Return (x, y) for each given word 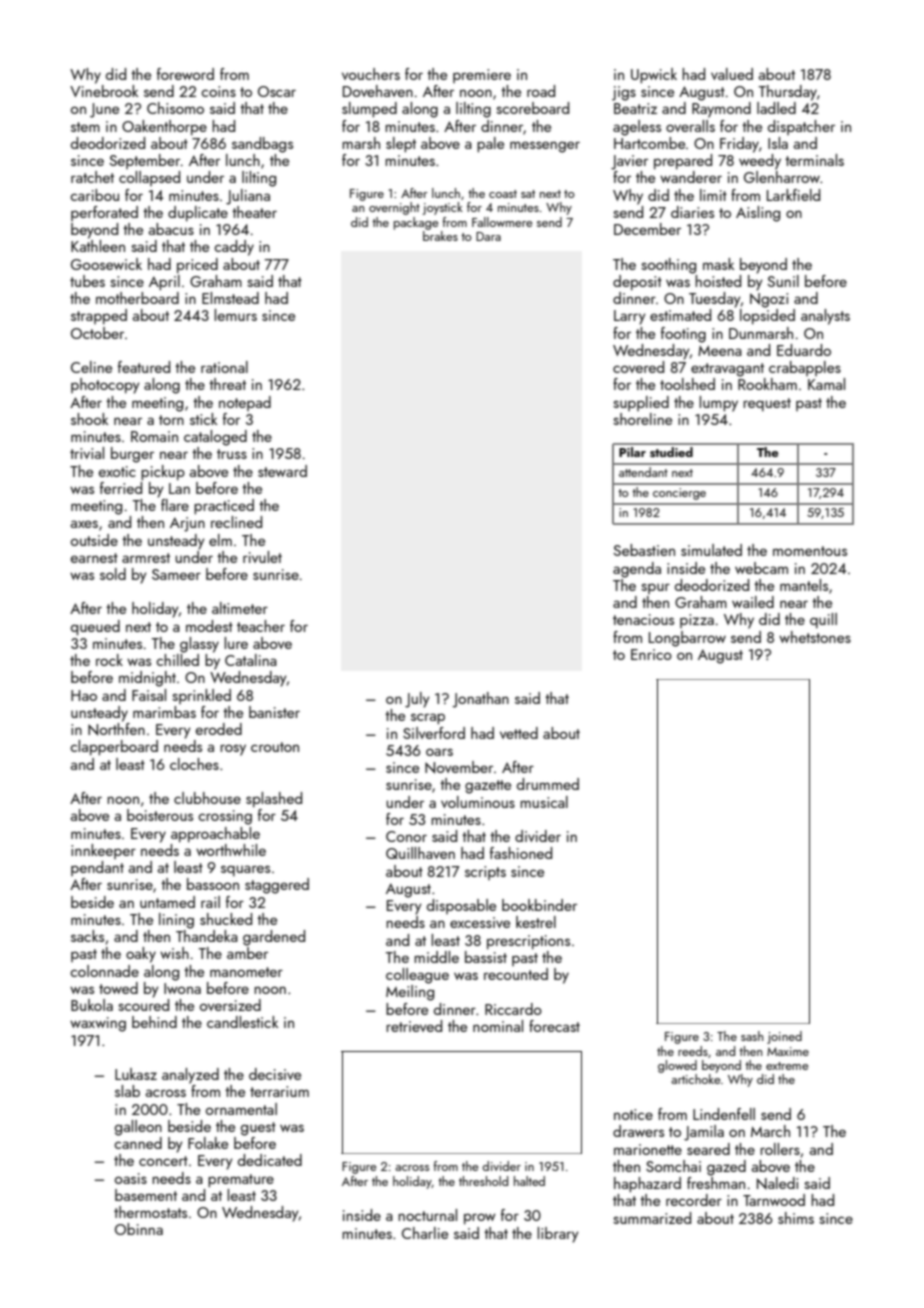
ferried (121, 488)
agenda (637, 570)
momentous (810, 551)
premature (241, 1180)
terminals (814, 160)
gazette (488, 787)
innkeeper (103, 851)
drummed (548, 784)
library (558, 1235)
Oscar (277, 91)
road (541, 91)
